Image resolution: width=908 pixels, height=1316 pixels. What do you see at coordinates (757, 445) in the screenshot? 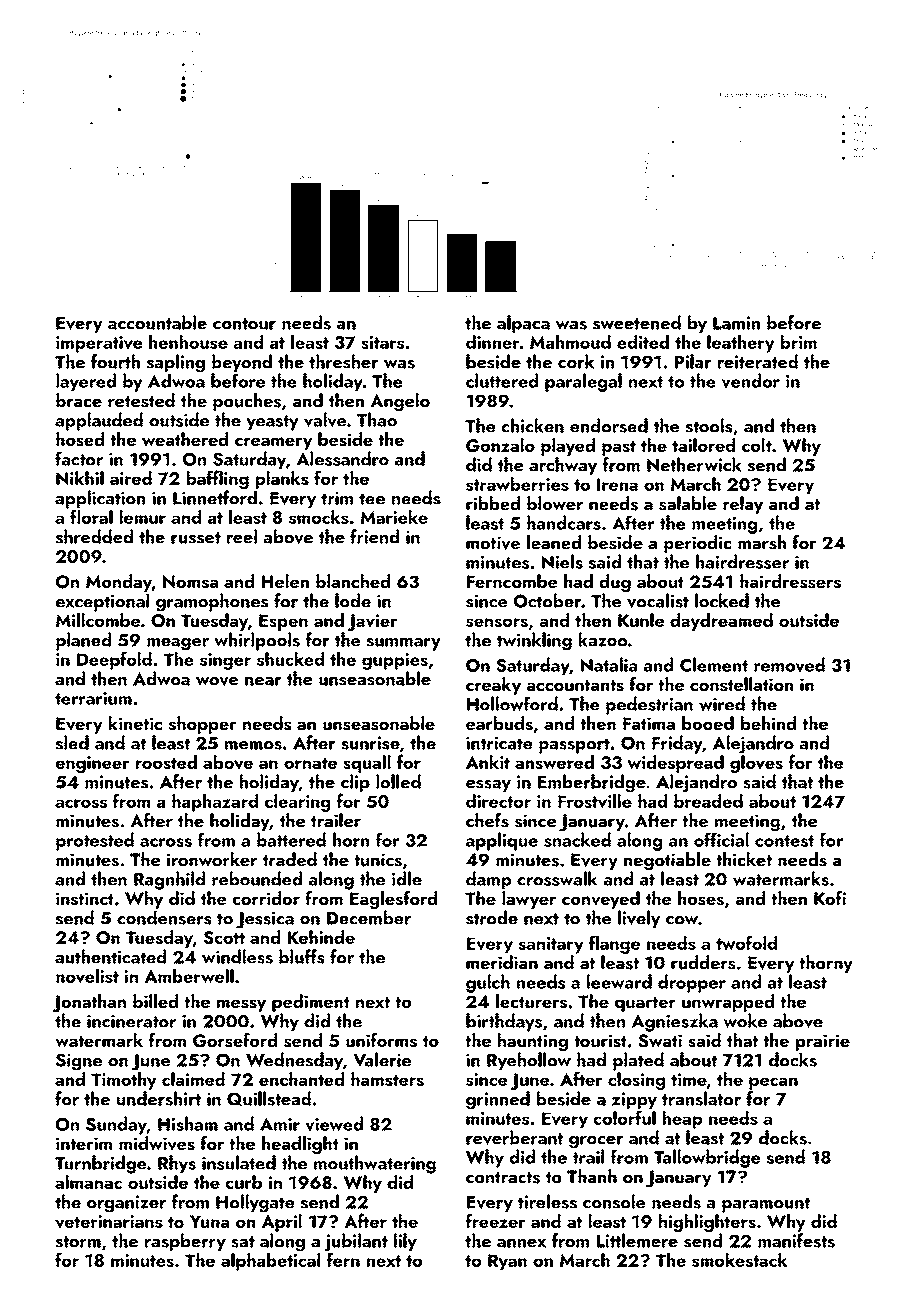
I see `colt` at bounding box center [757, 445].
